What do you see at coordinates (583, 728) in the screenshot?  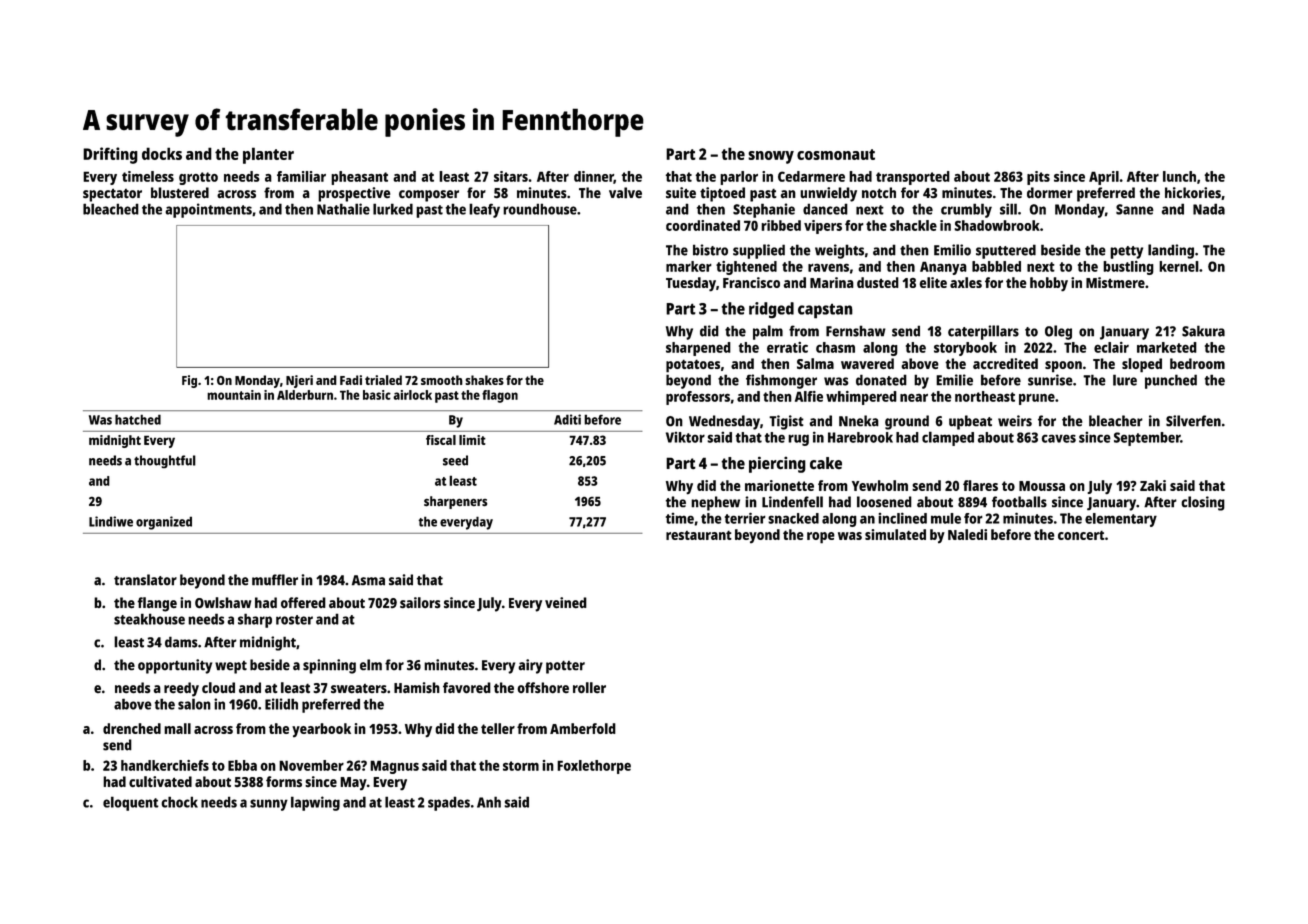 I see `Amberfold` at bounding box center [583, 728].
